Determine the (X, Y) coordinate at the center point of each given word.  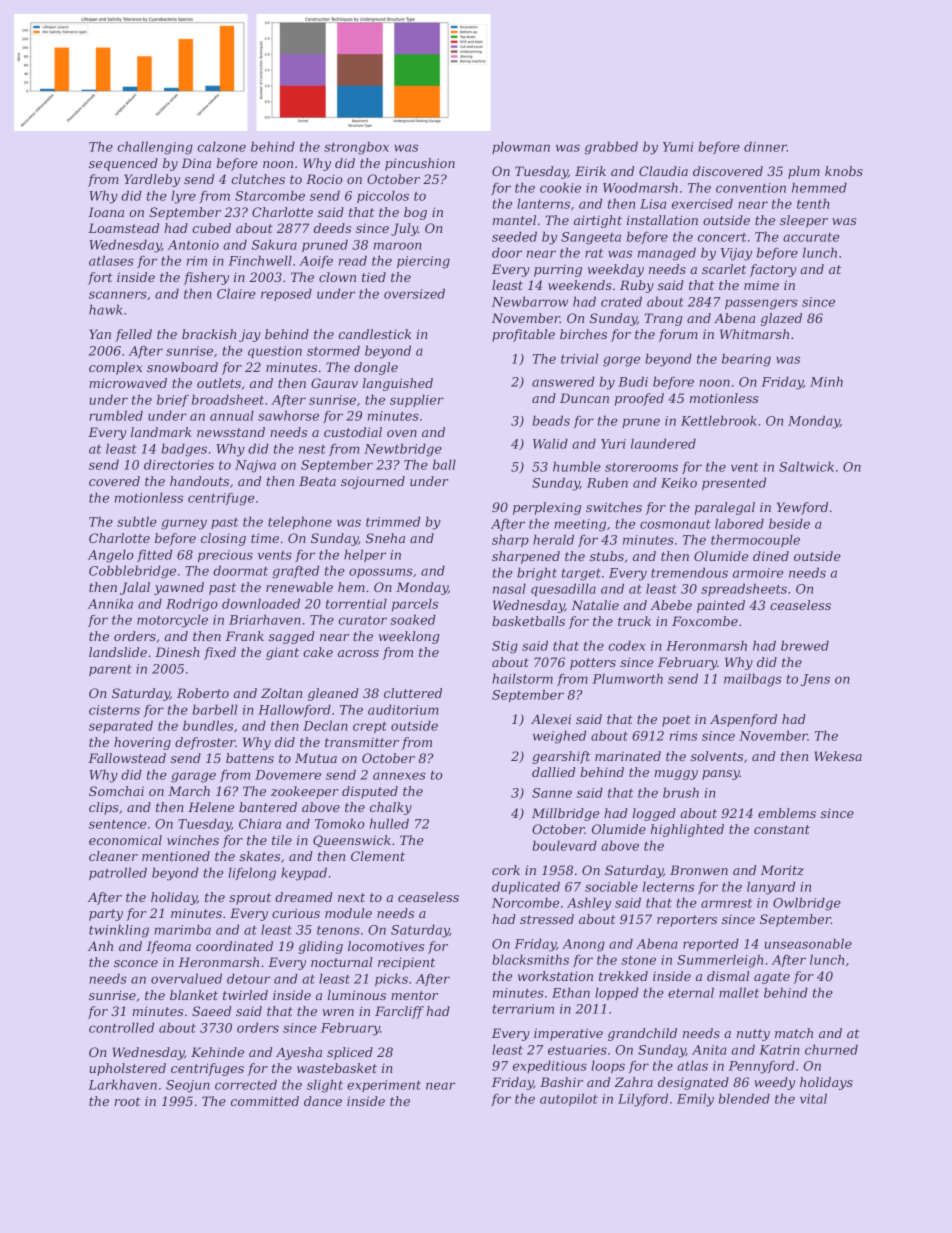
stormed (333, 350)
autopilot (569, 1099)
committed (265, 1101)
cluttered (413, 693)
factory (773, 270)
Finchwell (260, 260)
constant (782, 829)
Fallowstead (127, 758)
